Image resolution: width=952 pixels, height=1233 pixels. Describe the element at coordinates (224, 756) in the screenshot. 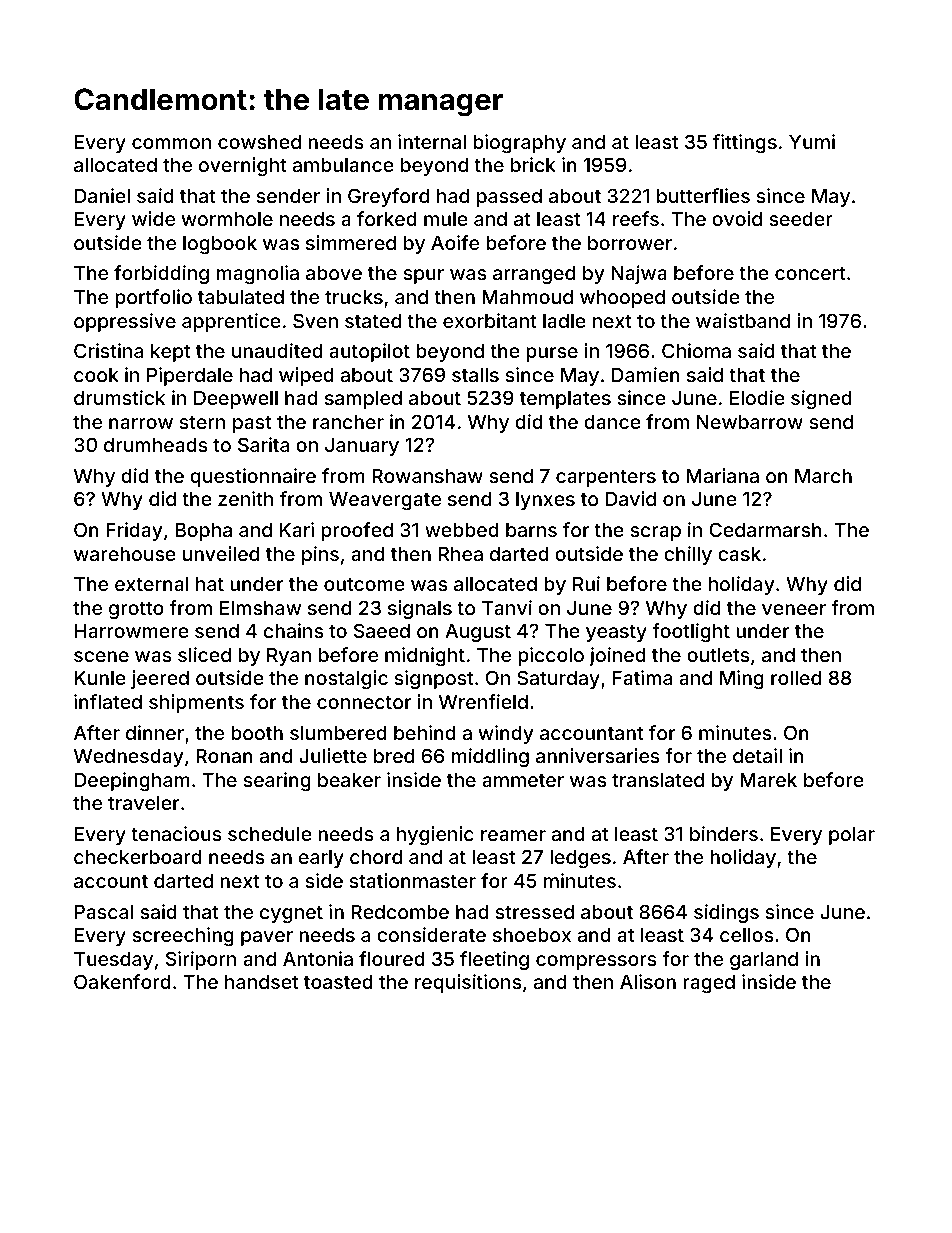

I see `Ronan` at that location.
